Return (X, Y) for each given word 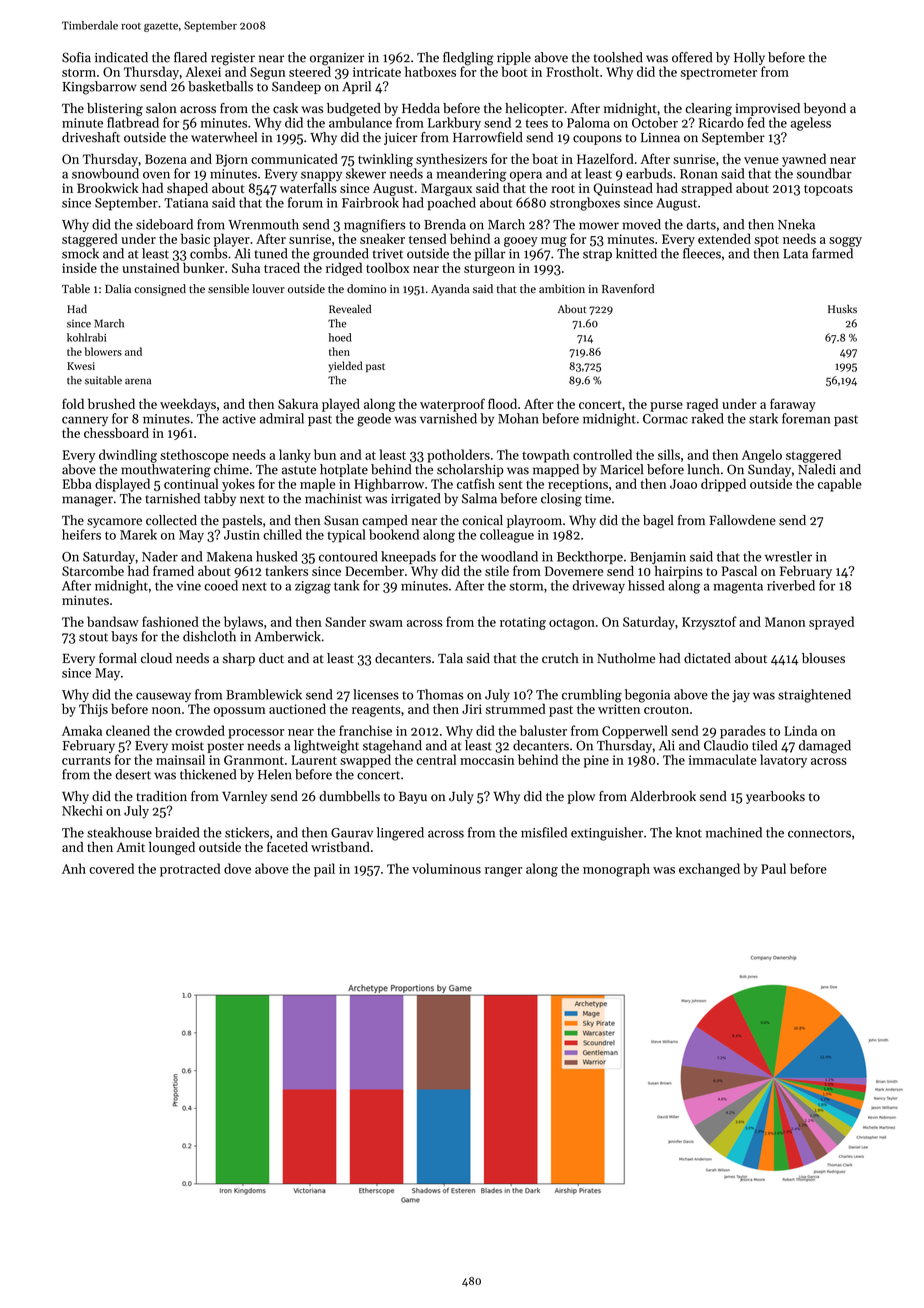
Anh (74, 868)
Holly (749, 58)
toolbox (387, 267)
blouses (823, 658)
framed (173, 570)
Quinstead (623, 189)
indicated (121, 57)
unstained (150, 267)
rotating (523, 623)
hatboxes (430, 71)
